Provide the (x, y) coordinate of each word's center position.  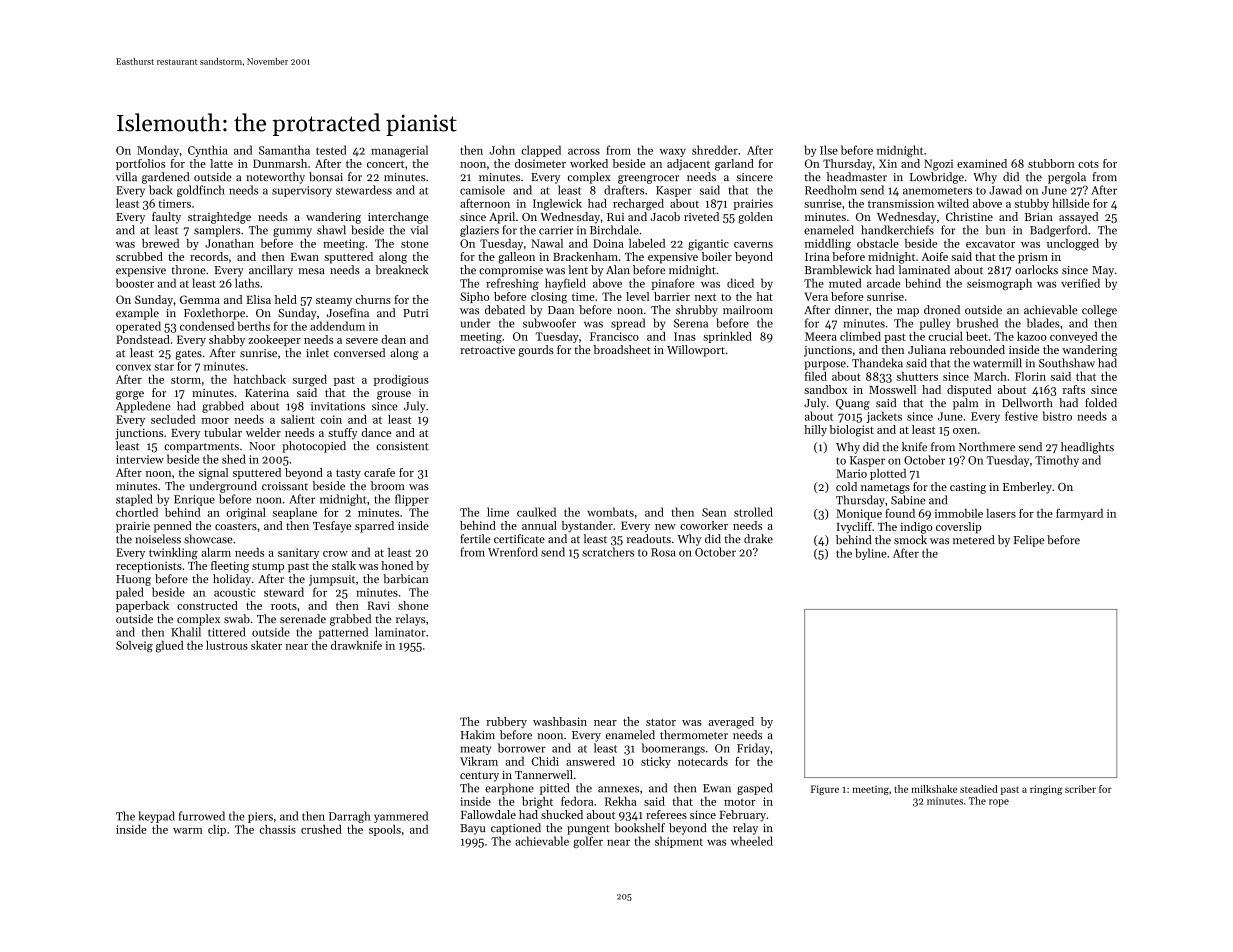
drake (758, 539)
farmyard (1079, 514)
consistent (402, 446)
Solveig (134, 647)
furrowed (202, 816)
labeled (647, 243)
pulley (935, 324)
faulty (166, 218)
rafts (1073, 389)
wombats (610, 512)
